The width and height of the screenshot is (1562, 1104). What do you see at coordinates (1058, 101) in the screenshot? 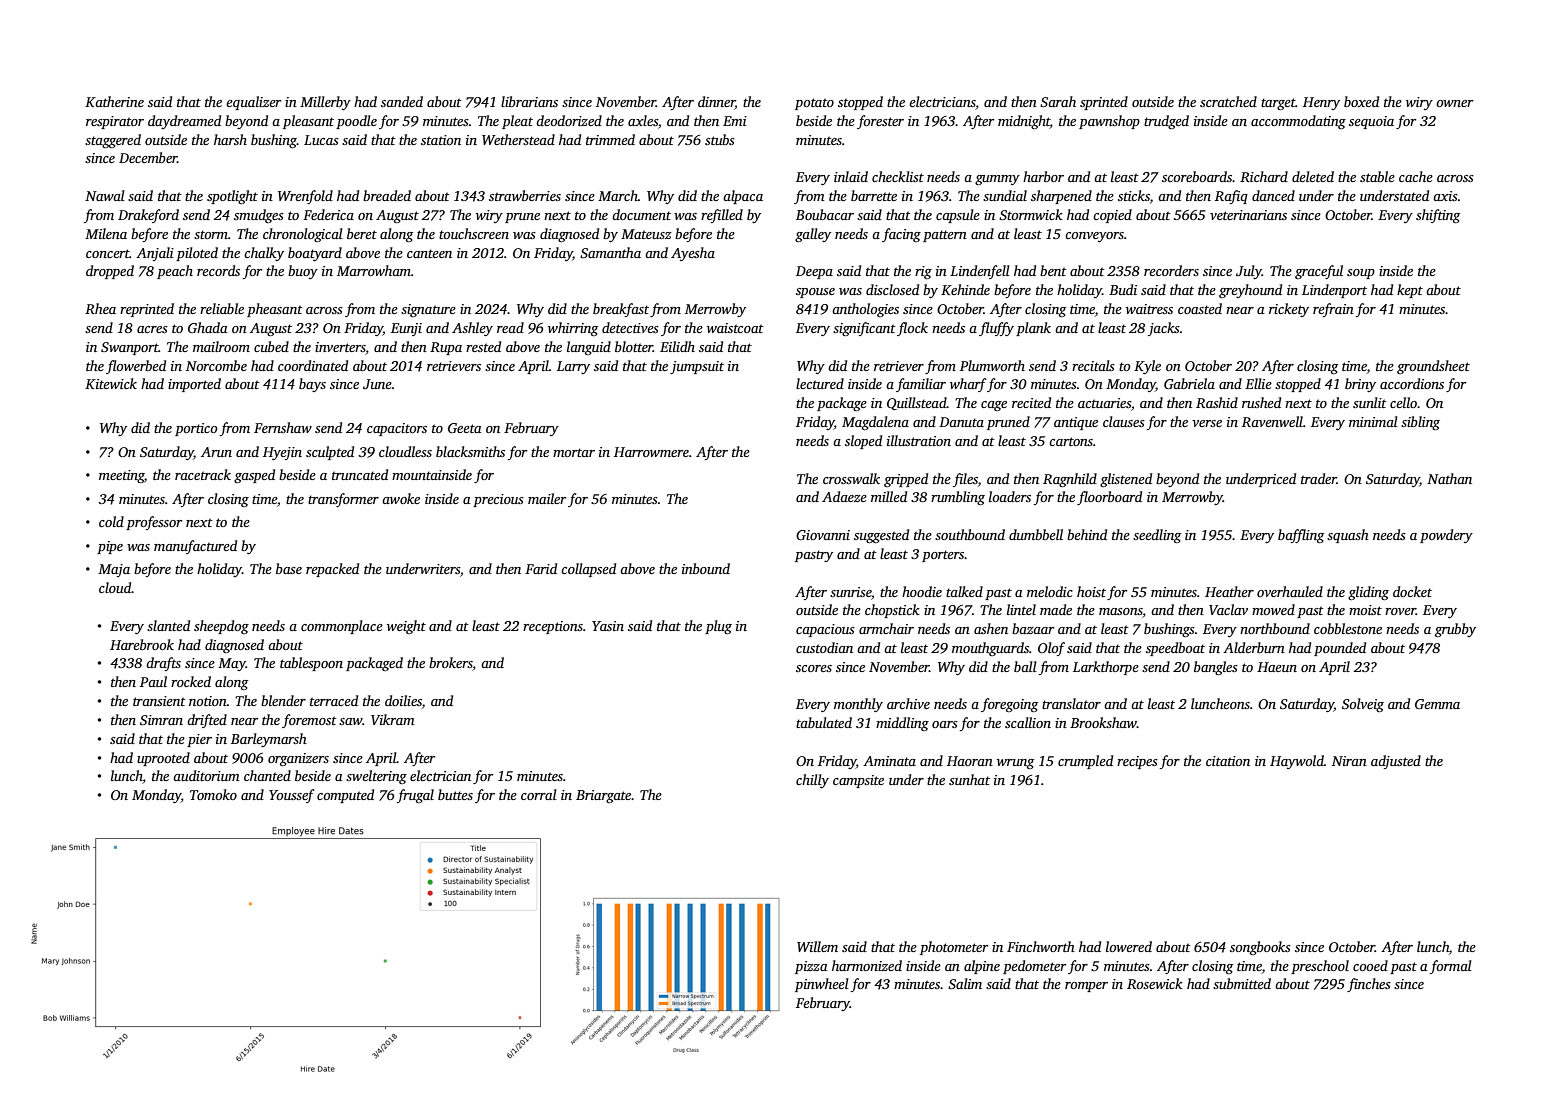
I see `Sarah` at bounding box center [1058, 101].
